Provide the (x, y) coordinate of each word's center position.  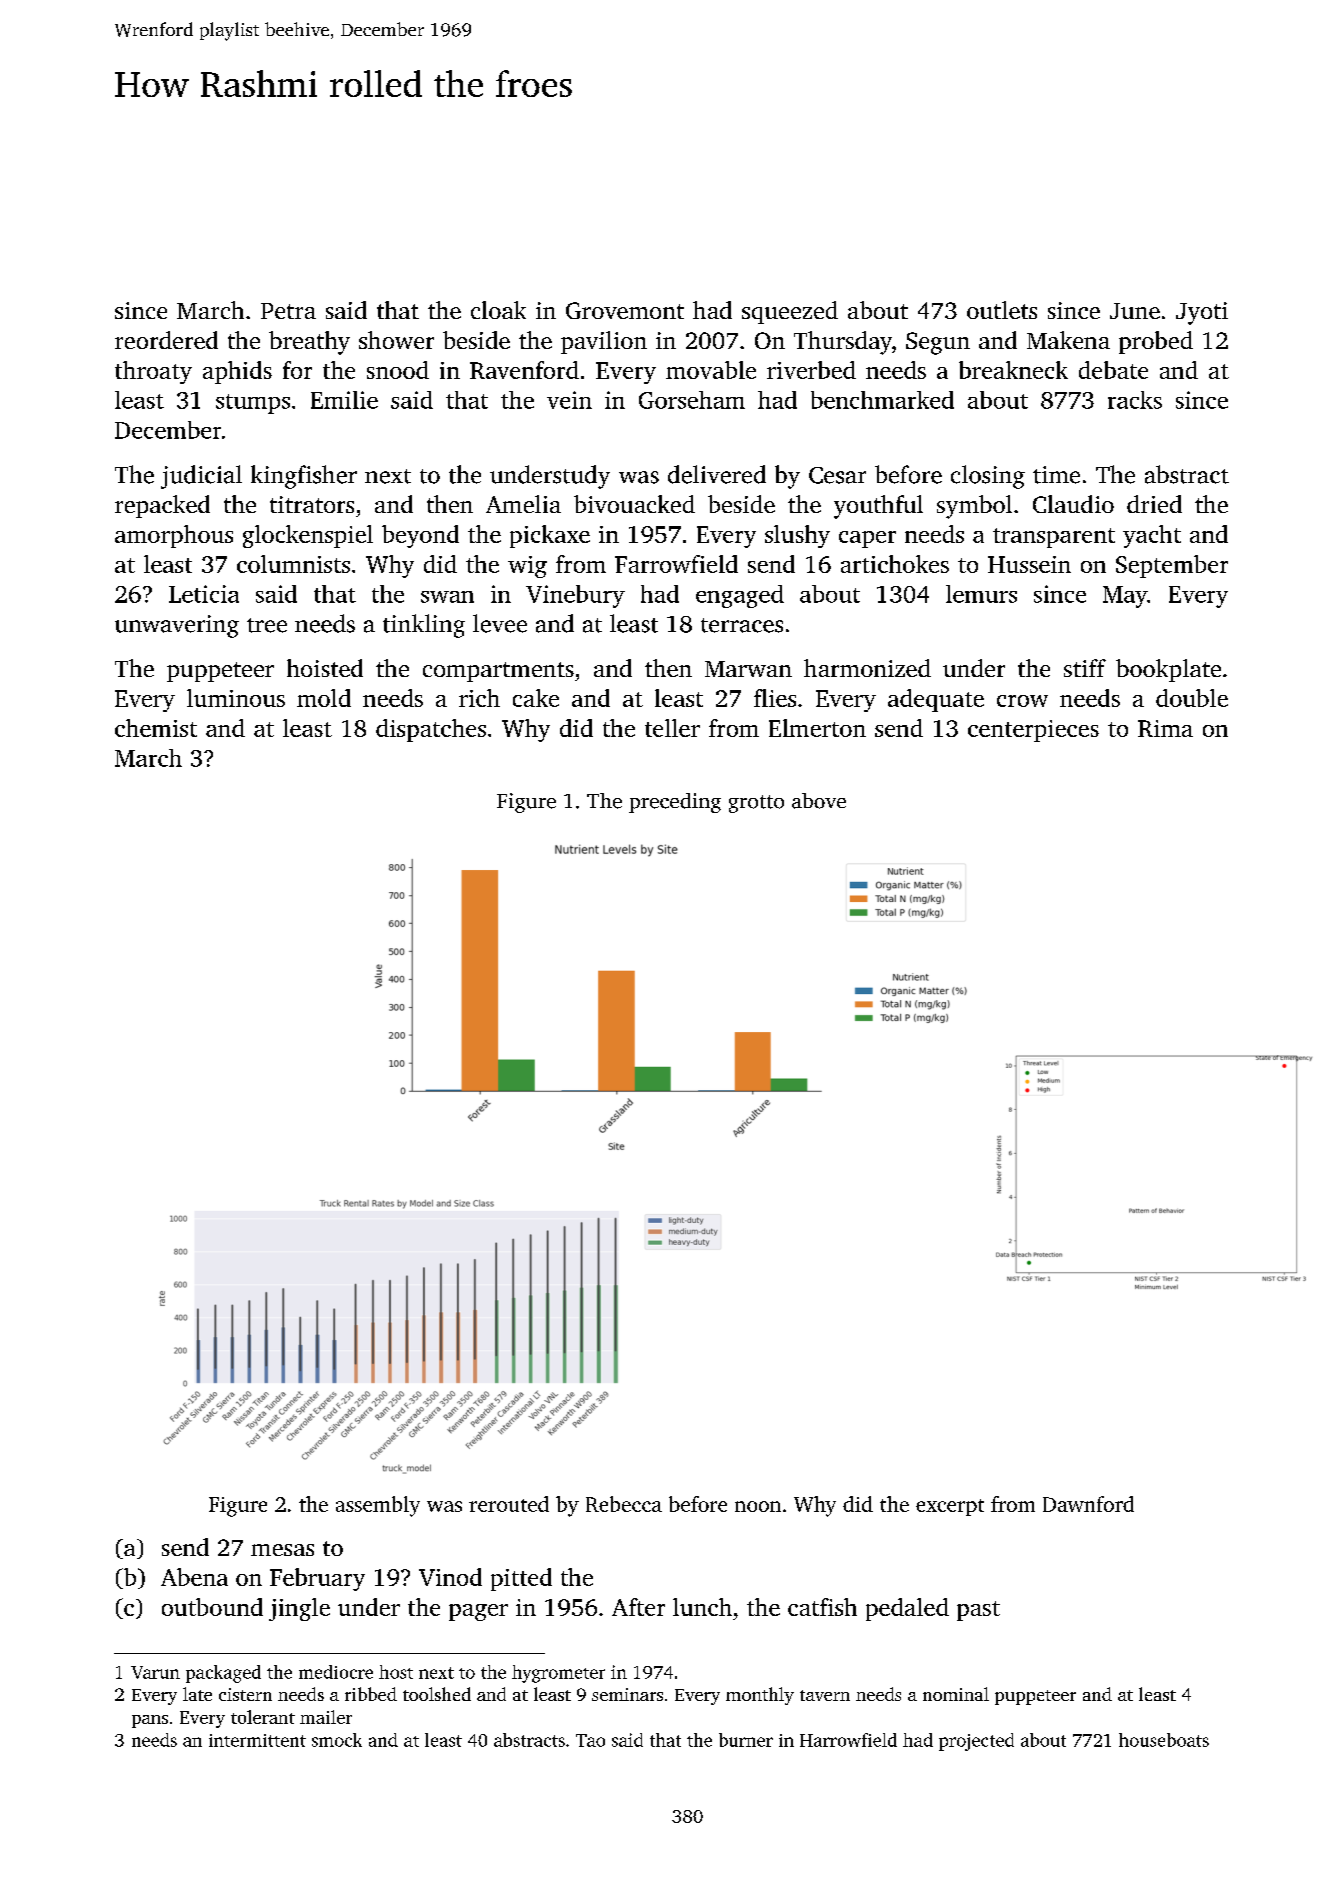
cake (536, 698)
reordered (166, 340)
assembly (378, 1506)
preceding (675, 803)
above (819, 801)
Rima (1165, 728)
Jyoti (1202, 313)
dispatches (431, 730)
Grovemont (625, 310)
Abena (194, 1577)
